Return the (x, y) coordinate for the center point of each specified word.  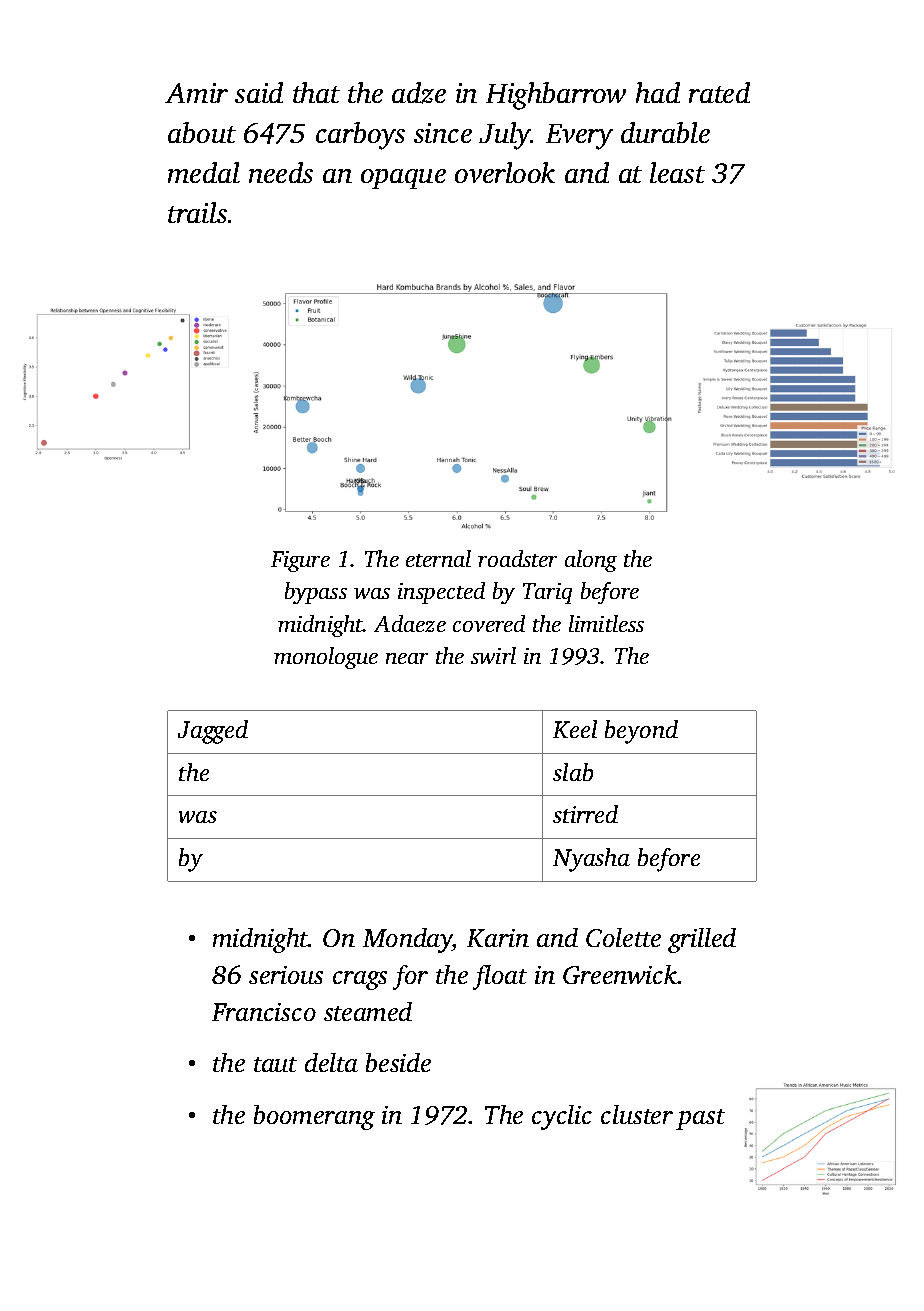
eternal (438, 558)
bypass (316, 593)
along (591, 561)
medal (204, 172)
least (677, 172)
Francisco (264, 1012)
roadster (517, 558)
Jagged (213, 732)
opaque (403, 179)
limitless (606, 623)
